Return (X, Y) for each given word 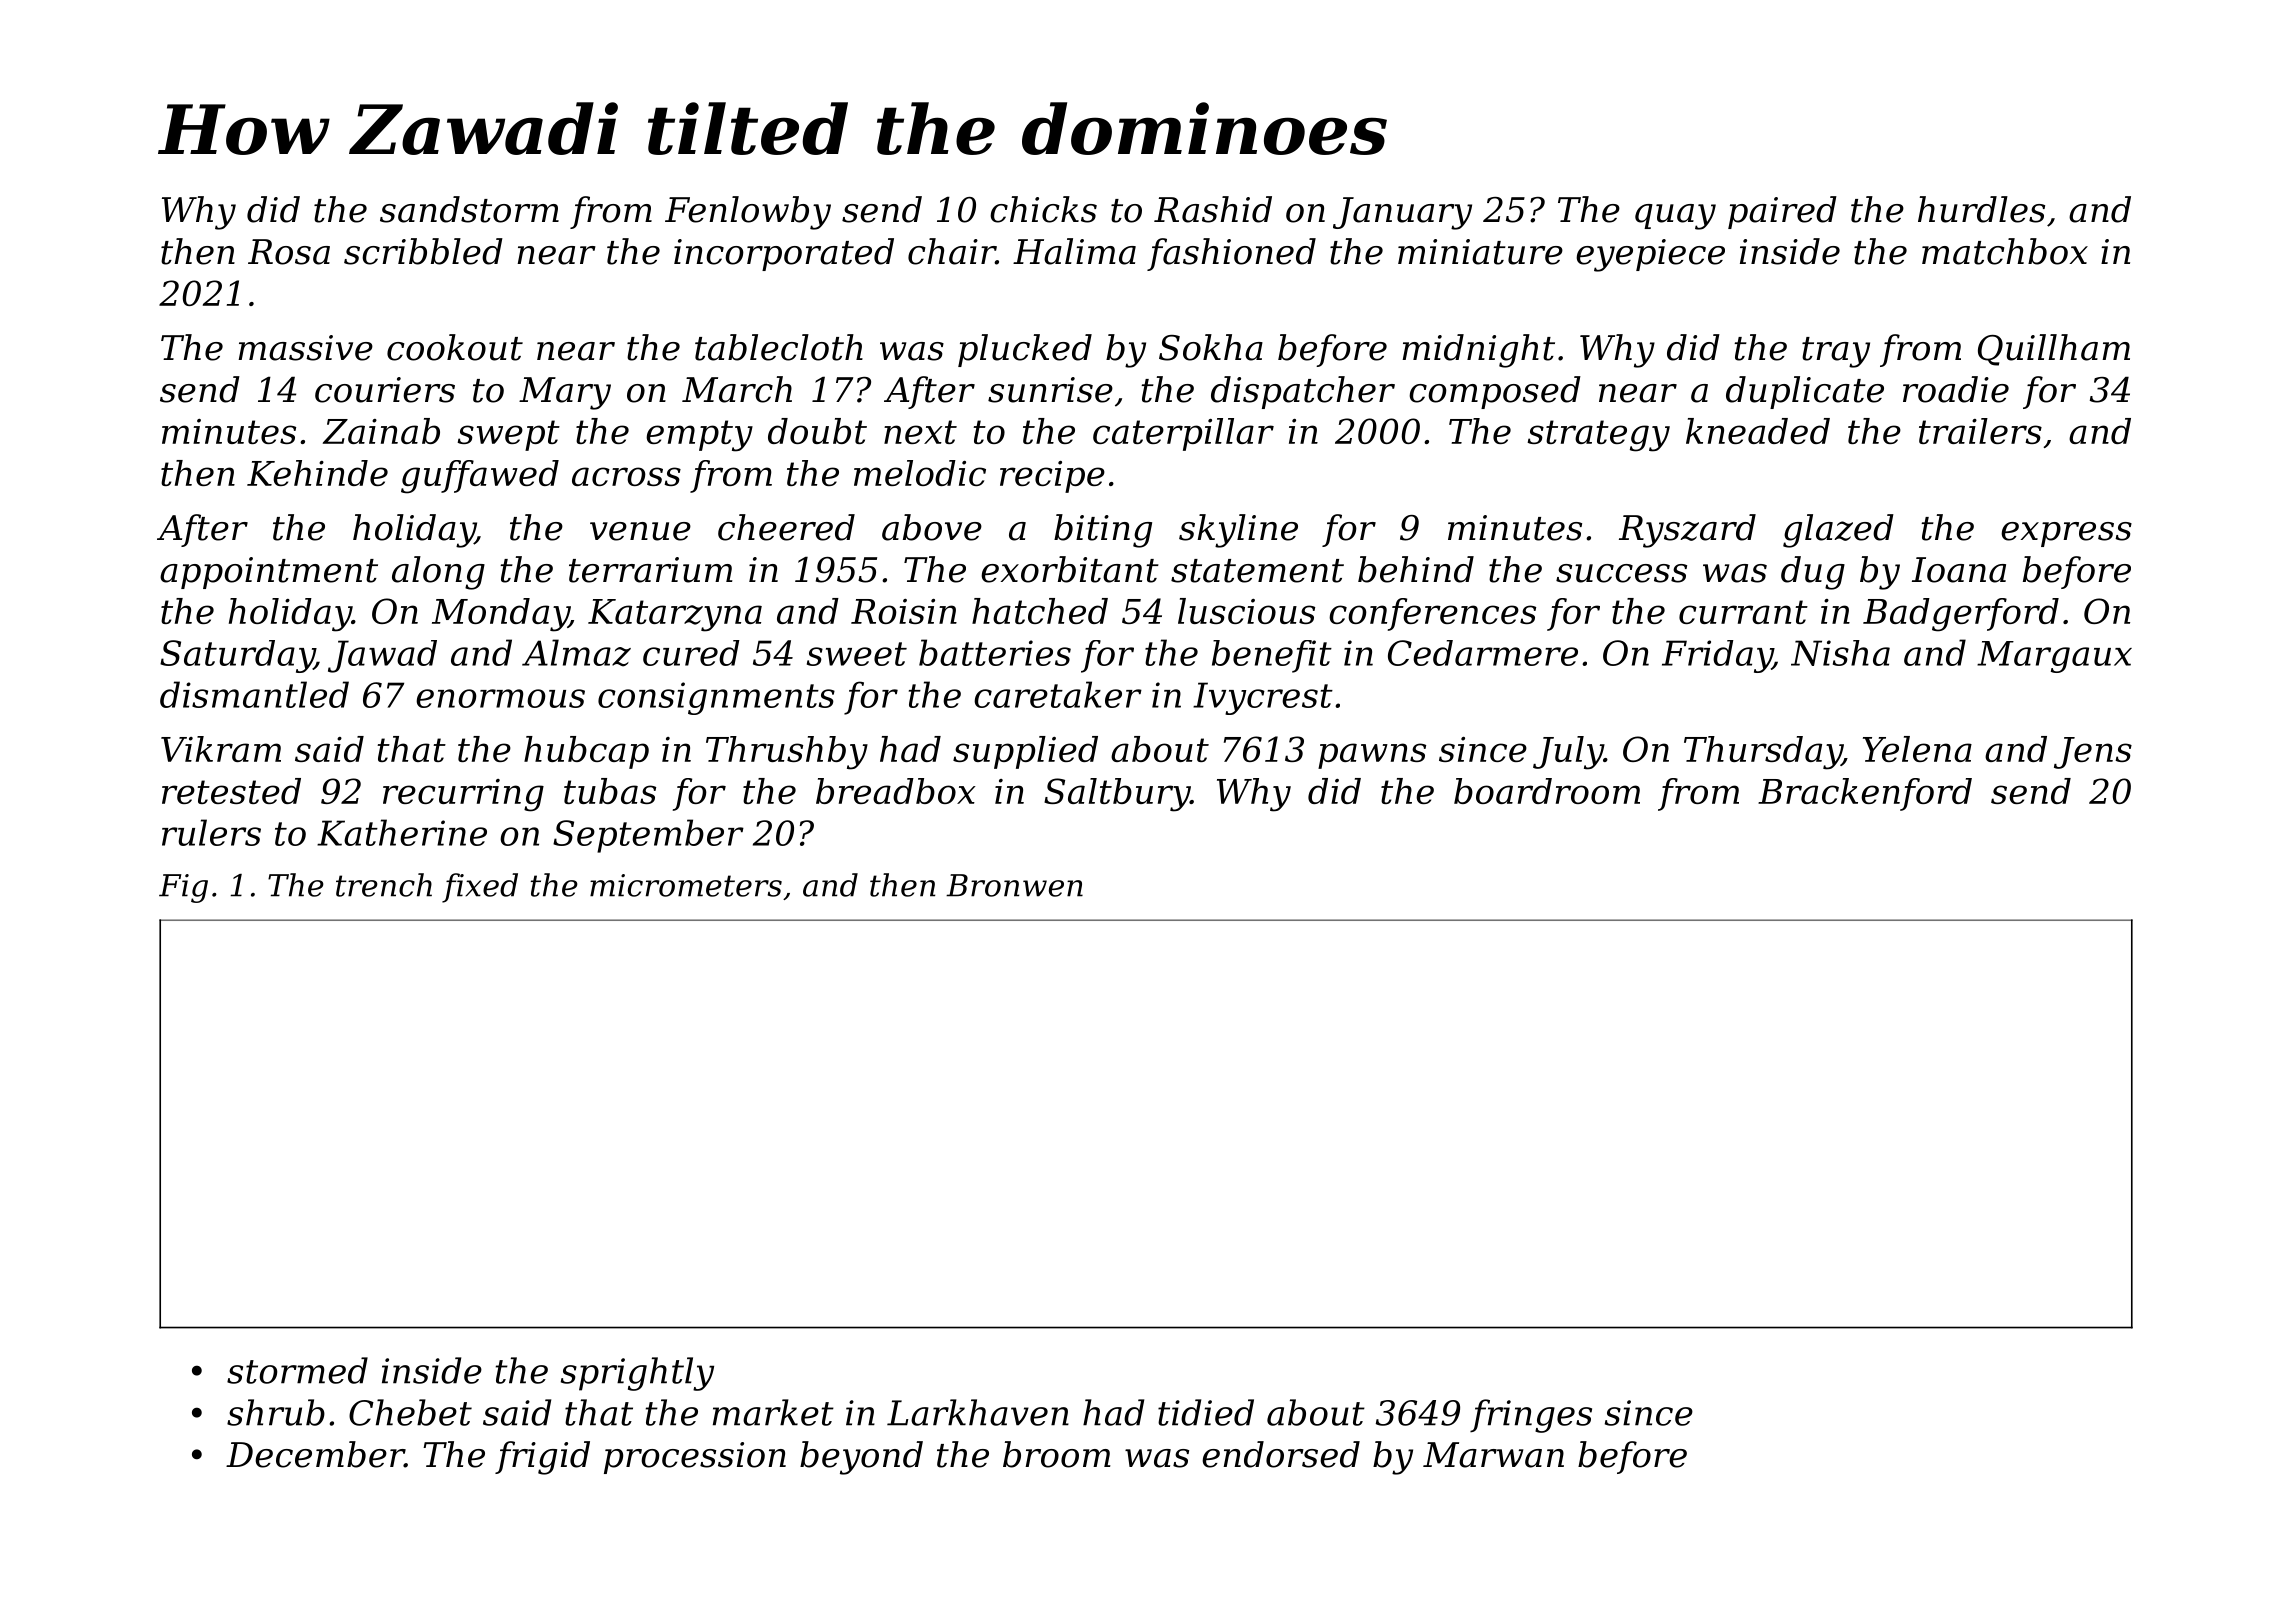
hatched (1040, 611)
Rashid (1213, 209)
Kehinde (317, 473)
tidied (1206, 1412)
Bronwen (1014, 885)
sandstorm (469, 209)
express (2066, 534)
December (315, 1454)
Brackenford (1865, 794)
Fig (183, 888)
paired (1782, 212)
